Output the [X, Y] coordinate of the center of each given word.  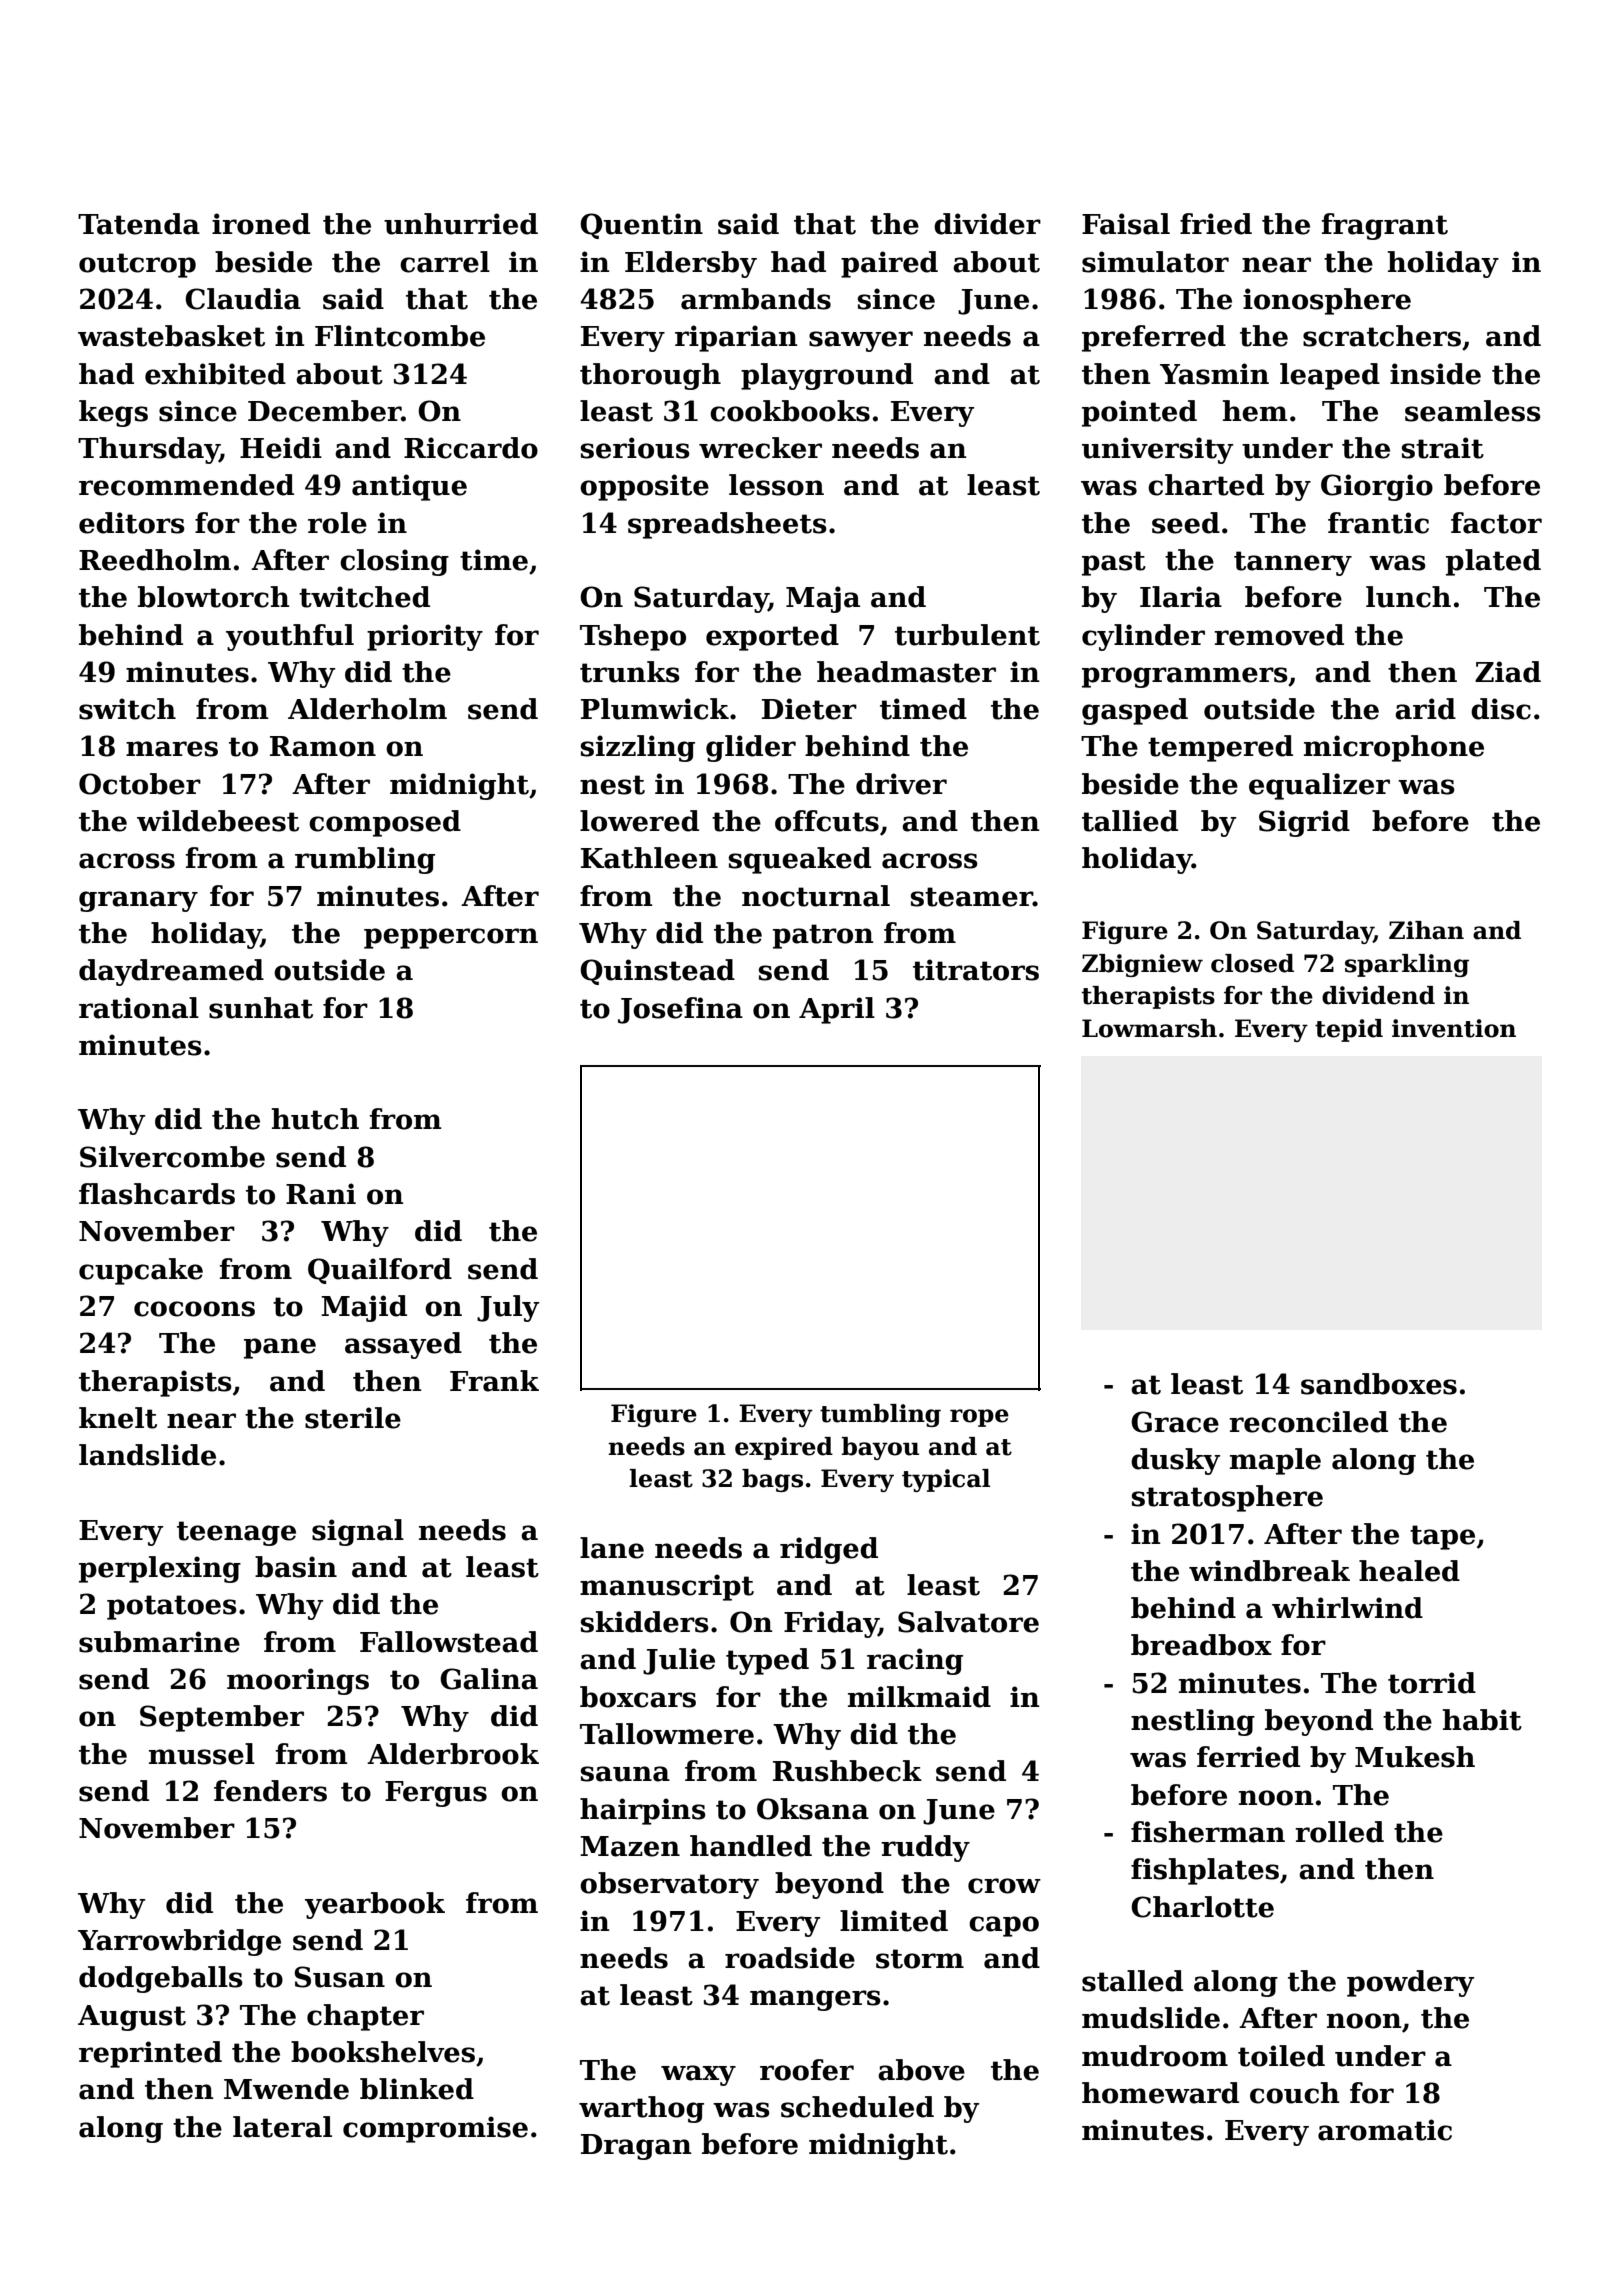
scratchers [1382, 336]
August [132, 2018]
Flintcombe [400, 336]
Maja [823, 599]
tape [1442, 1537]
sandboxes [1379, 1384]
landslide [147, 1455]
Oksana [813, 1809]
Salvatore [968, 1622]
